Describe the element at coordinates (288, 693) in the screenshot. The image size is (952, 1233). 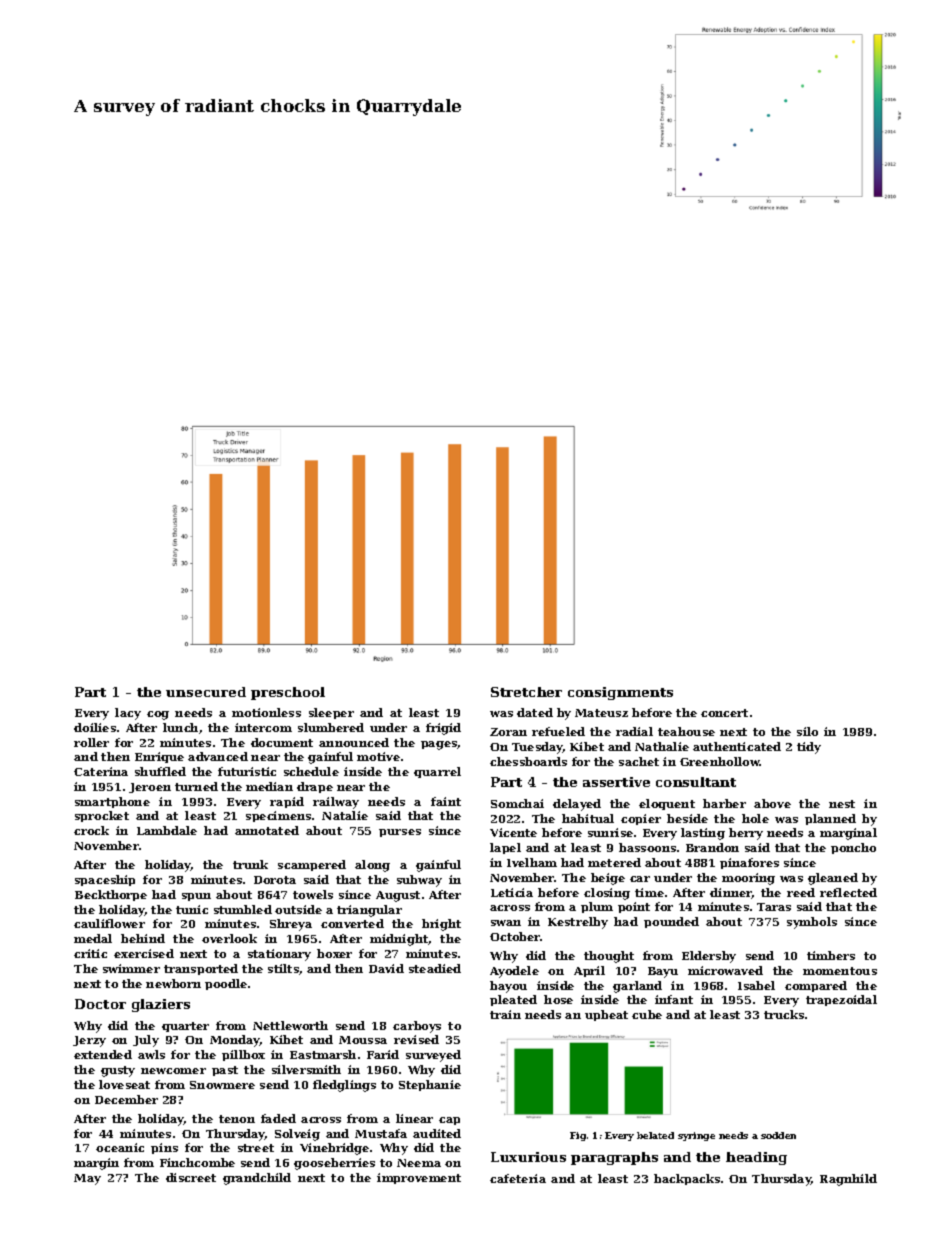
I see `preschool` at that location.
